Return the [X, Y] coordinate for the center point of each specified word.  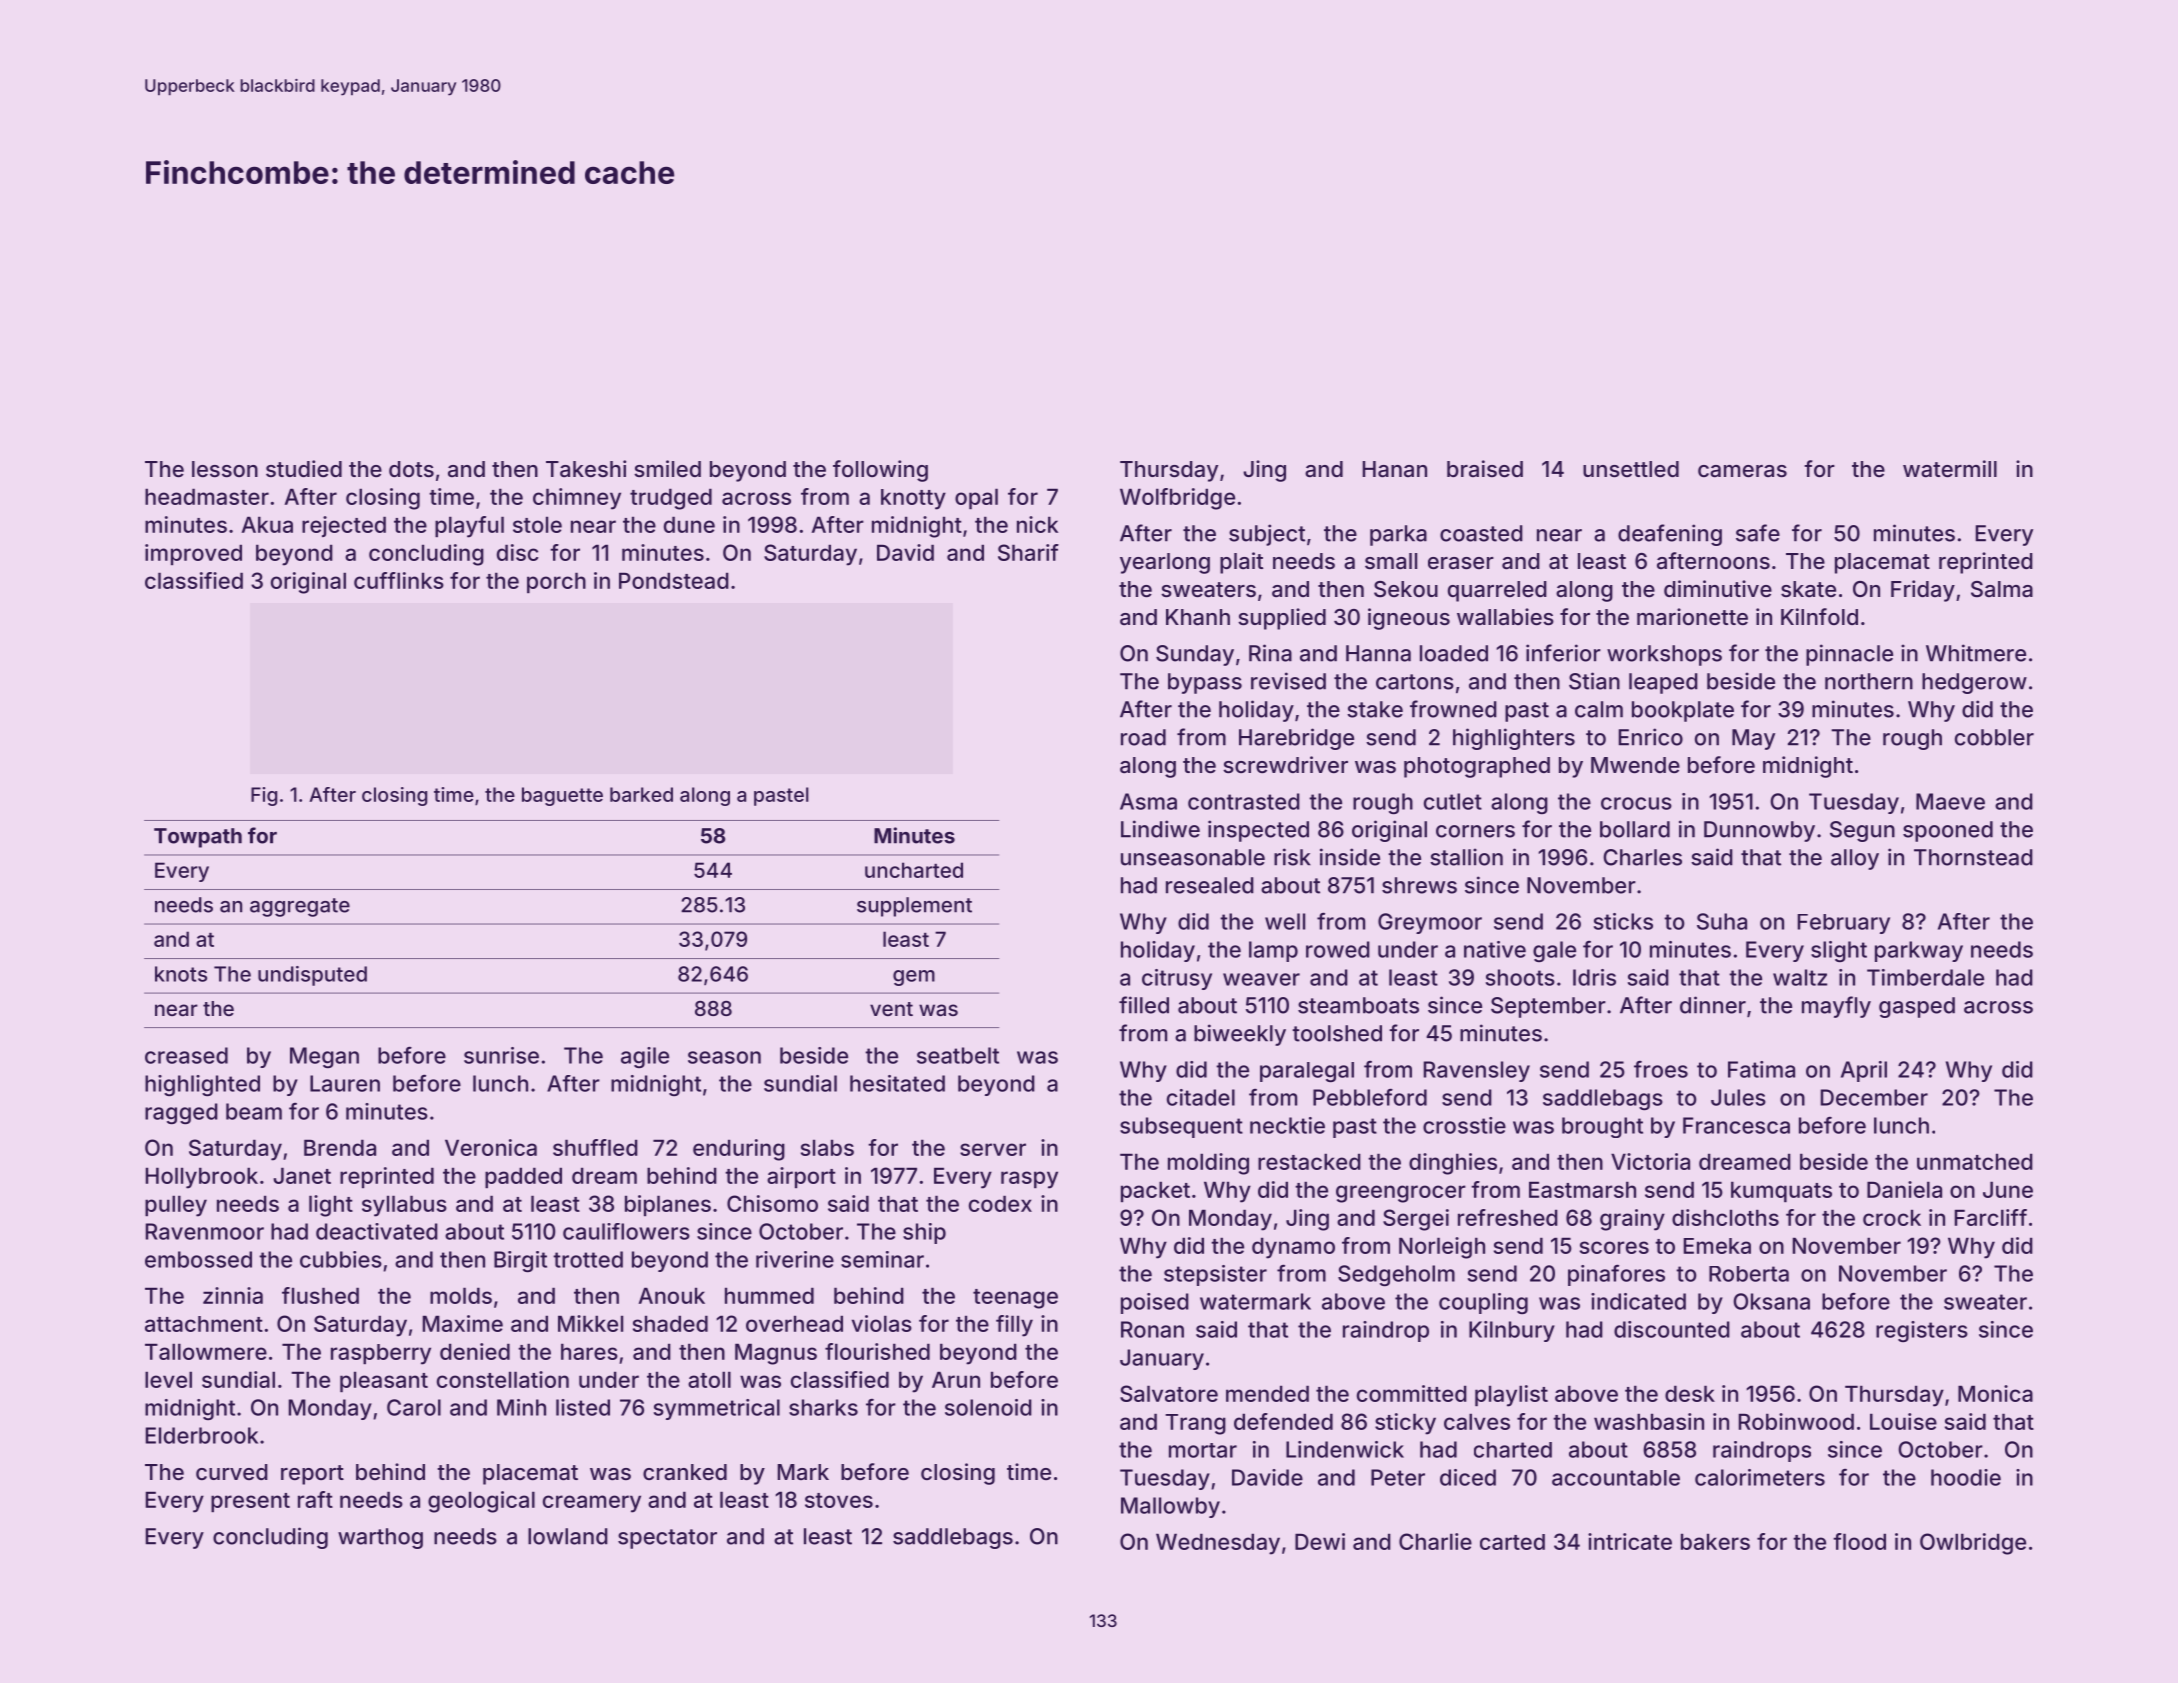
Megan [324, 1057]
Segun [1862, 831]
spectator [667, 1539]
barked [641, 794]
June [2008, 1189]
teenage [1015, 1299]
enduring [739, 1150]
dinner [1713, 1005]
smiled [667, 468]
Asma [1148, 801]
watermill [1950, 469]
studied [304, 468]
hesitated [897, 1083]
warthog [380, 1538]
